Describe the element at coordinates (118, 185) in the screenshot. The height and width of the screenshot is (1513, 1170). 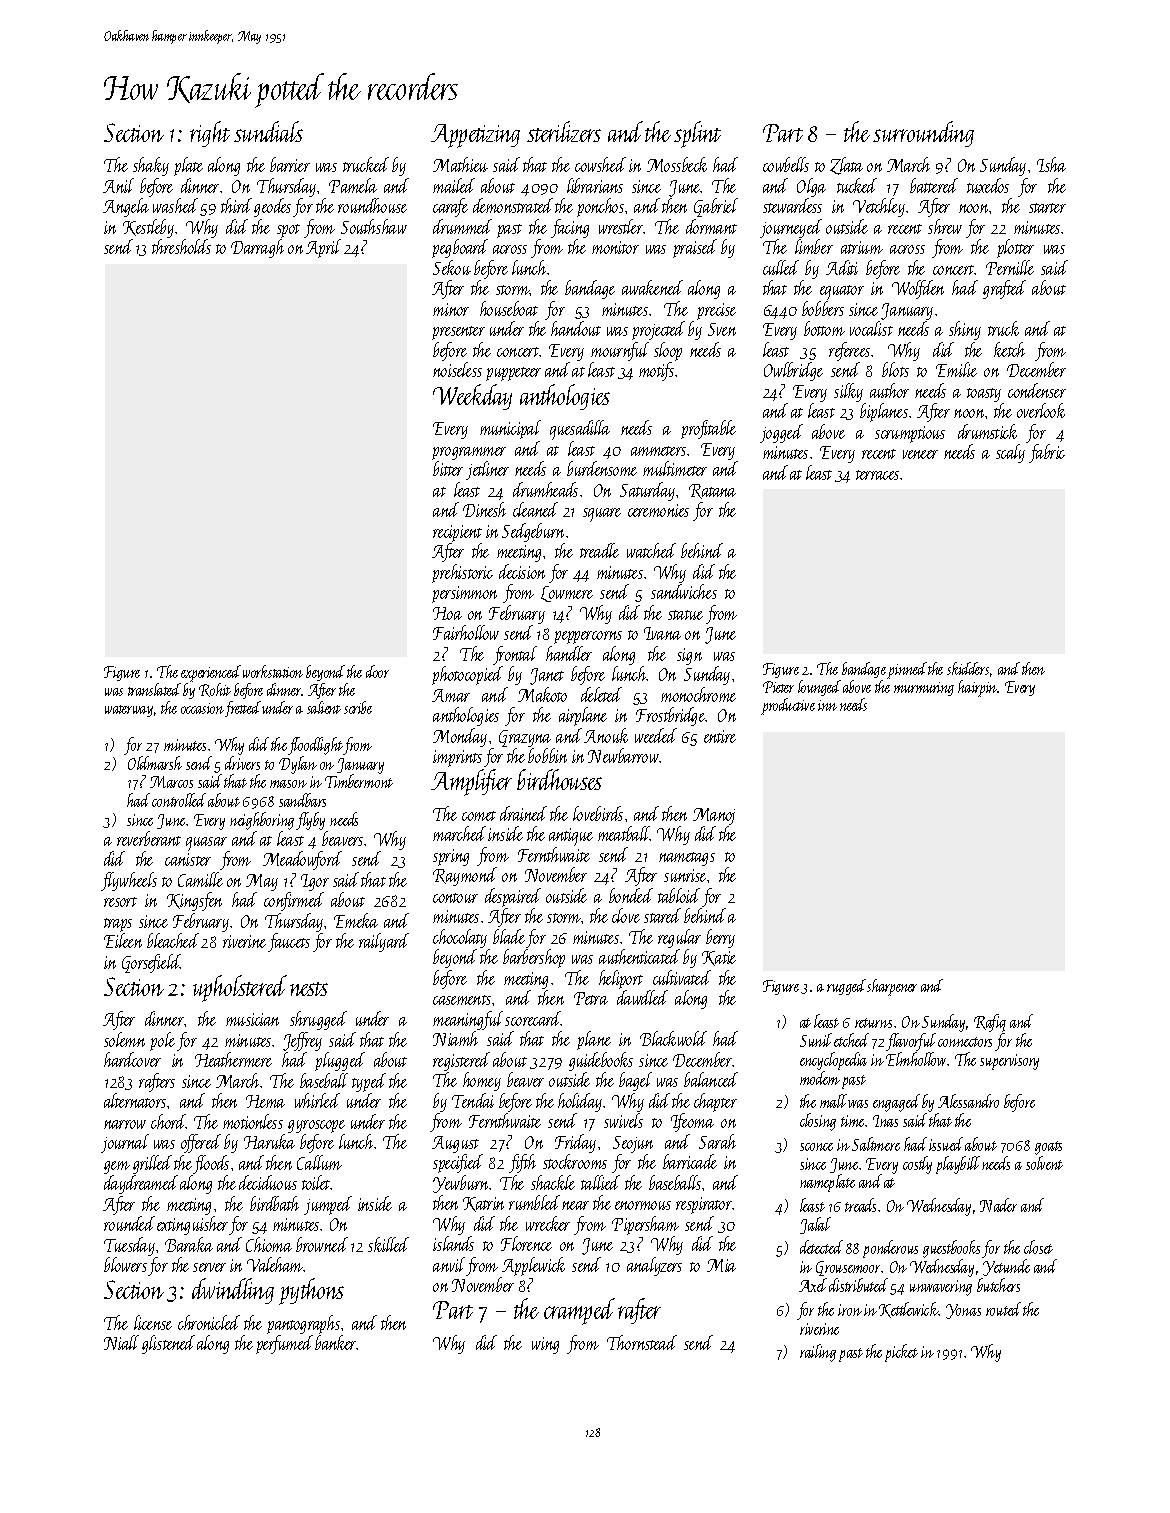
I see `Anil` at that location.
